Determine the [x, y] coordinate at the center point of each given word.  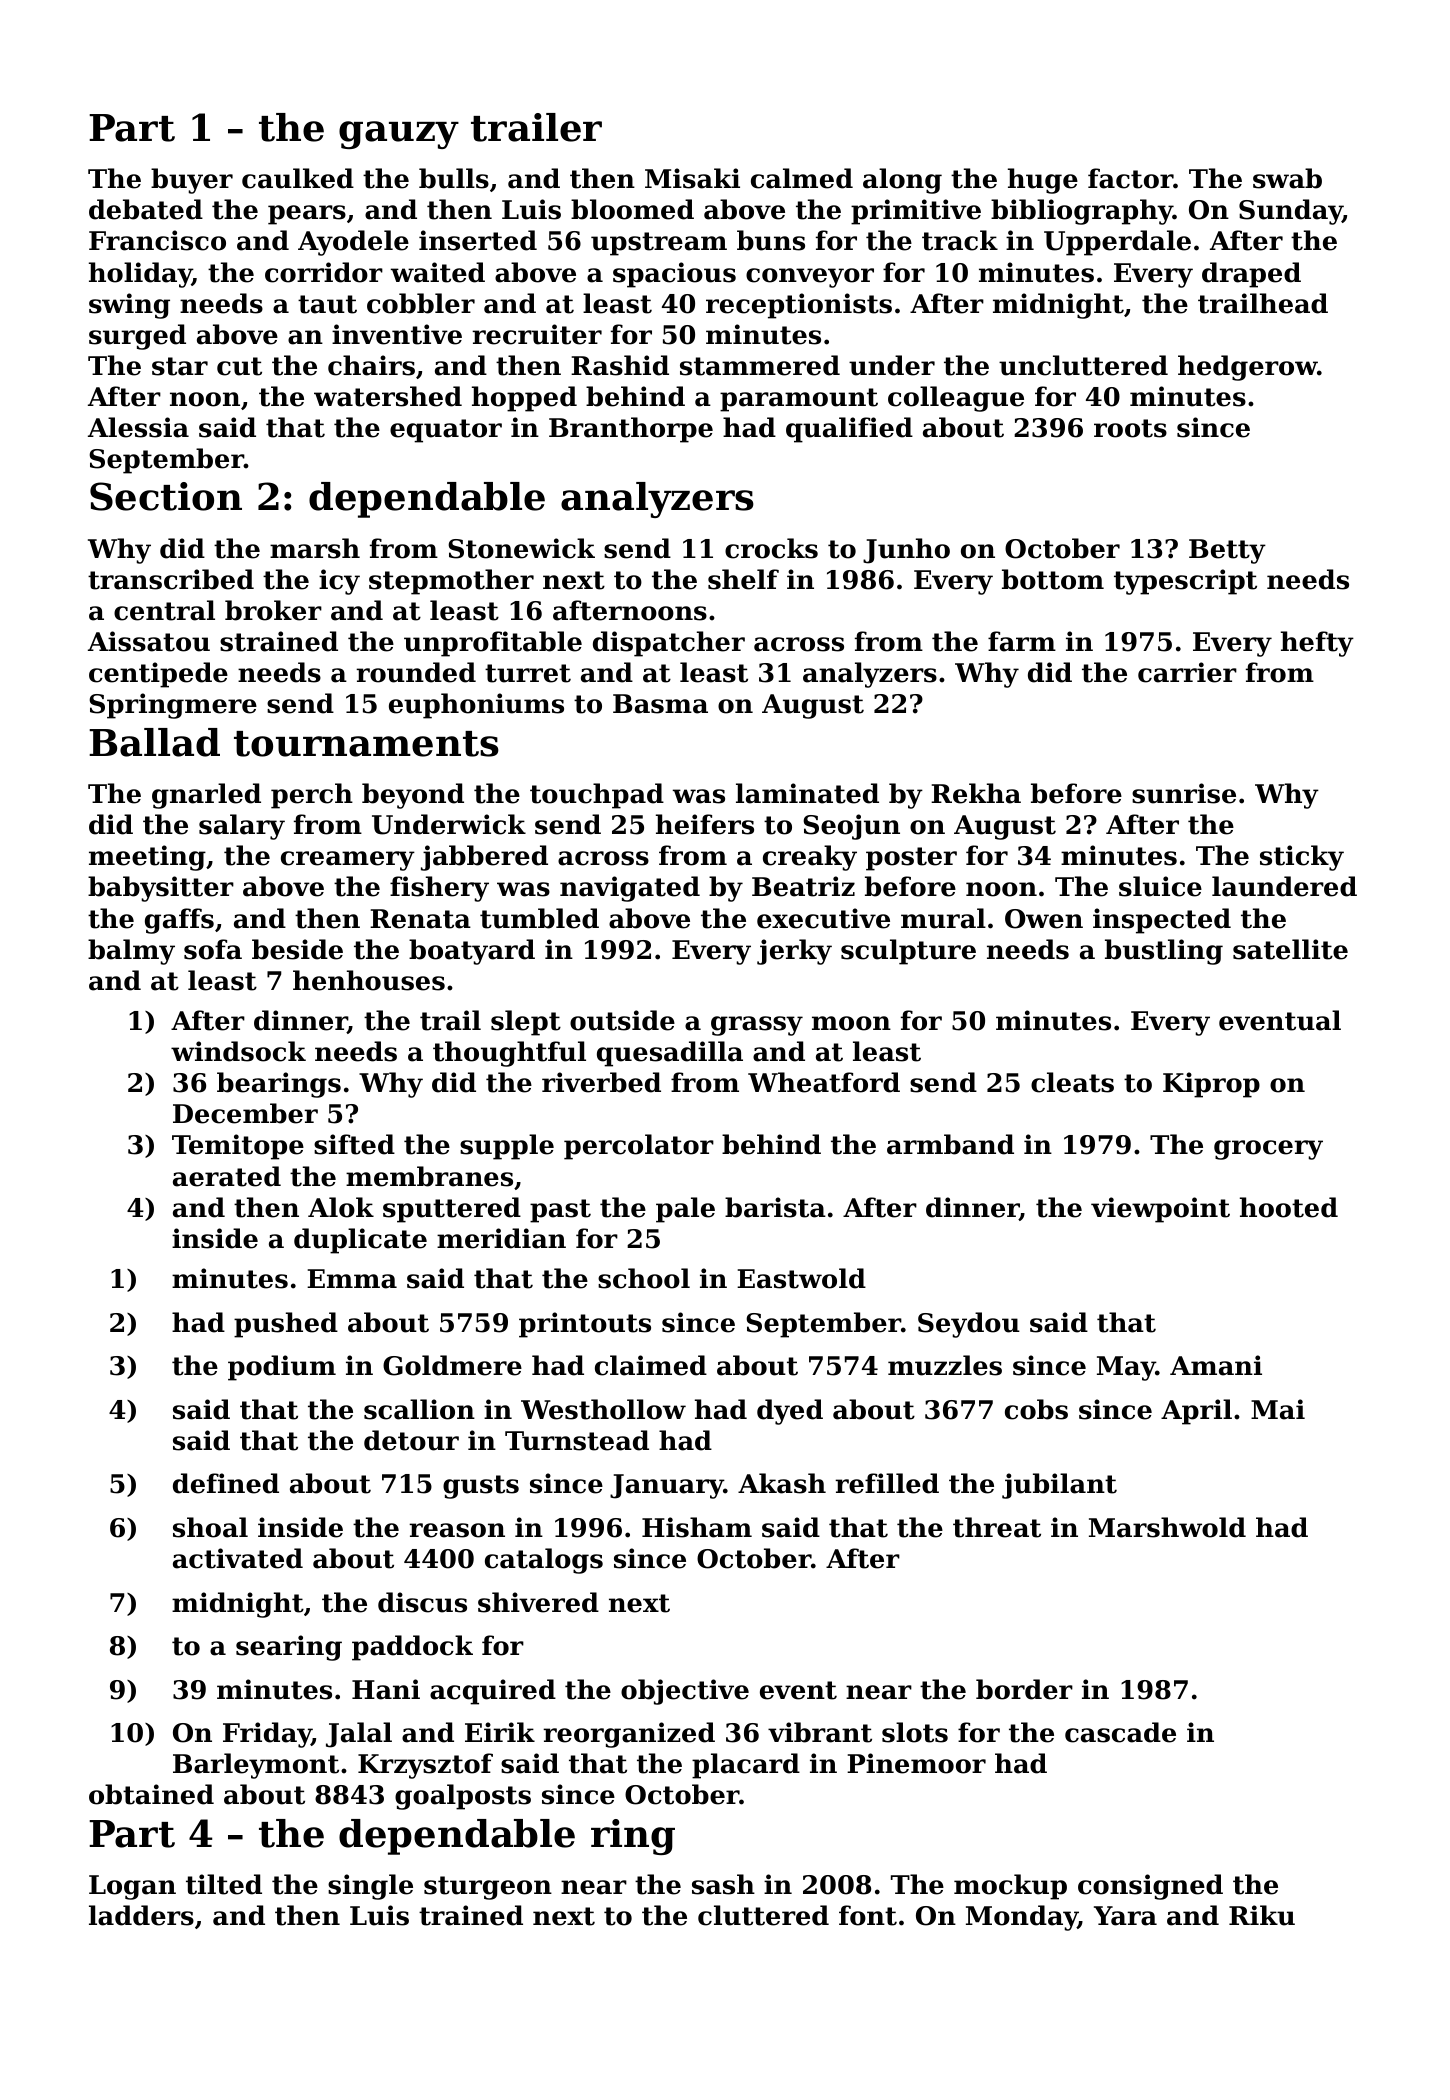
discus [422, 1602]
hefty [1317, 644]
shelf [743, 579]
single [370, 1887]
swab [1287, 178]
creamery [348, 861]
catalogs [544, 1561]
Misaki [692, 178]
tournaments [366, 744]
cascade [1120, 1732]
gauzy [399, 135]
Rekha [976, 793]
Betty [1227, 551]
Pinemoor [916, 1763]
